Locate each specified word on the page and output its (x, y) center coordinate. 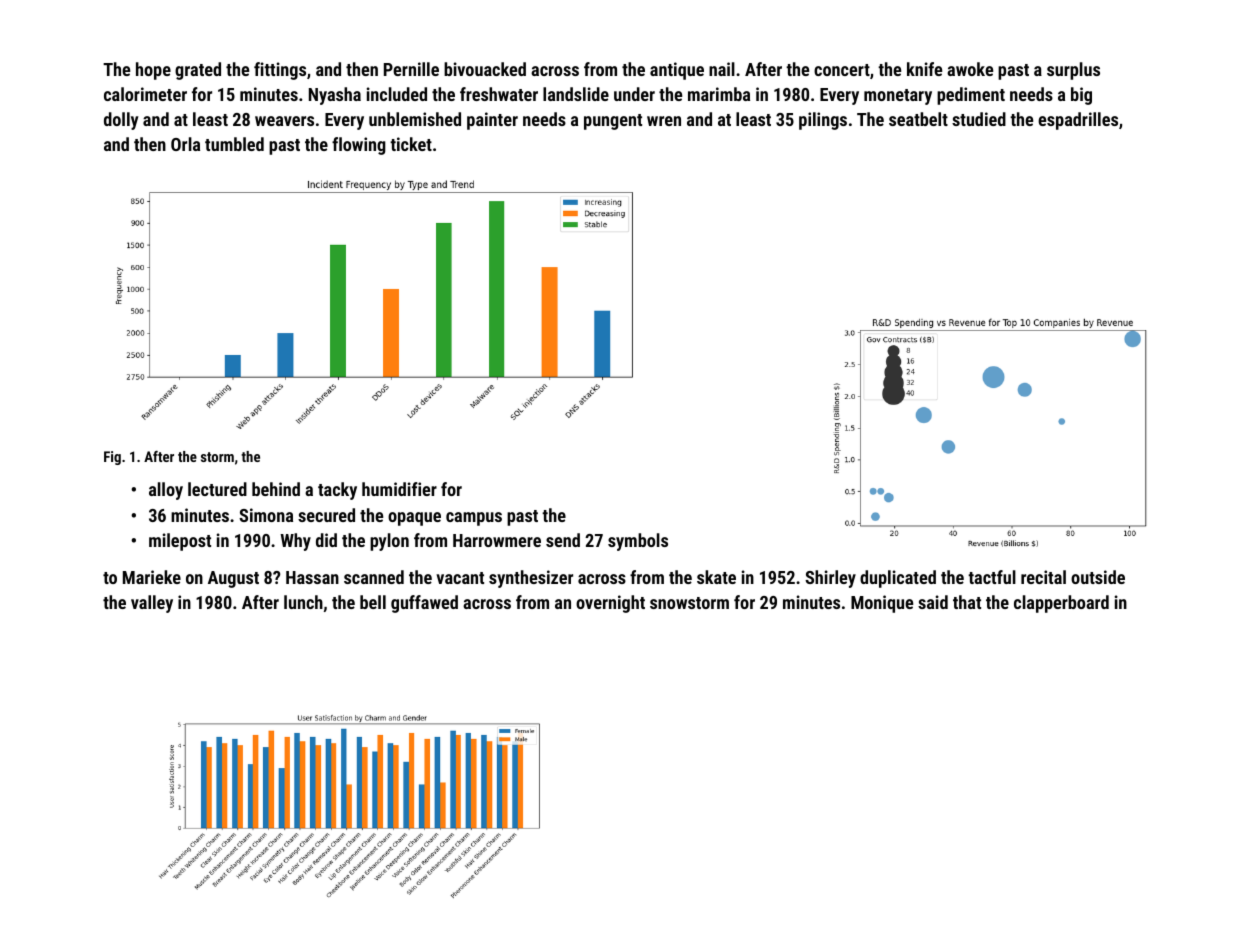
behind (276, 489)
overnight (610, 604)
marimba (719, 94)
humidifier (399, 489)
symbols (638, 542)
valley (152, 604)
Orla (185, 144)
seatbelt (918, 119)
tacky (337, 491)
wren (664, 121)
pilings (823, 121)
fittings (280, 71)
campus (474, 519)
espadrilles (1078, 121)
